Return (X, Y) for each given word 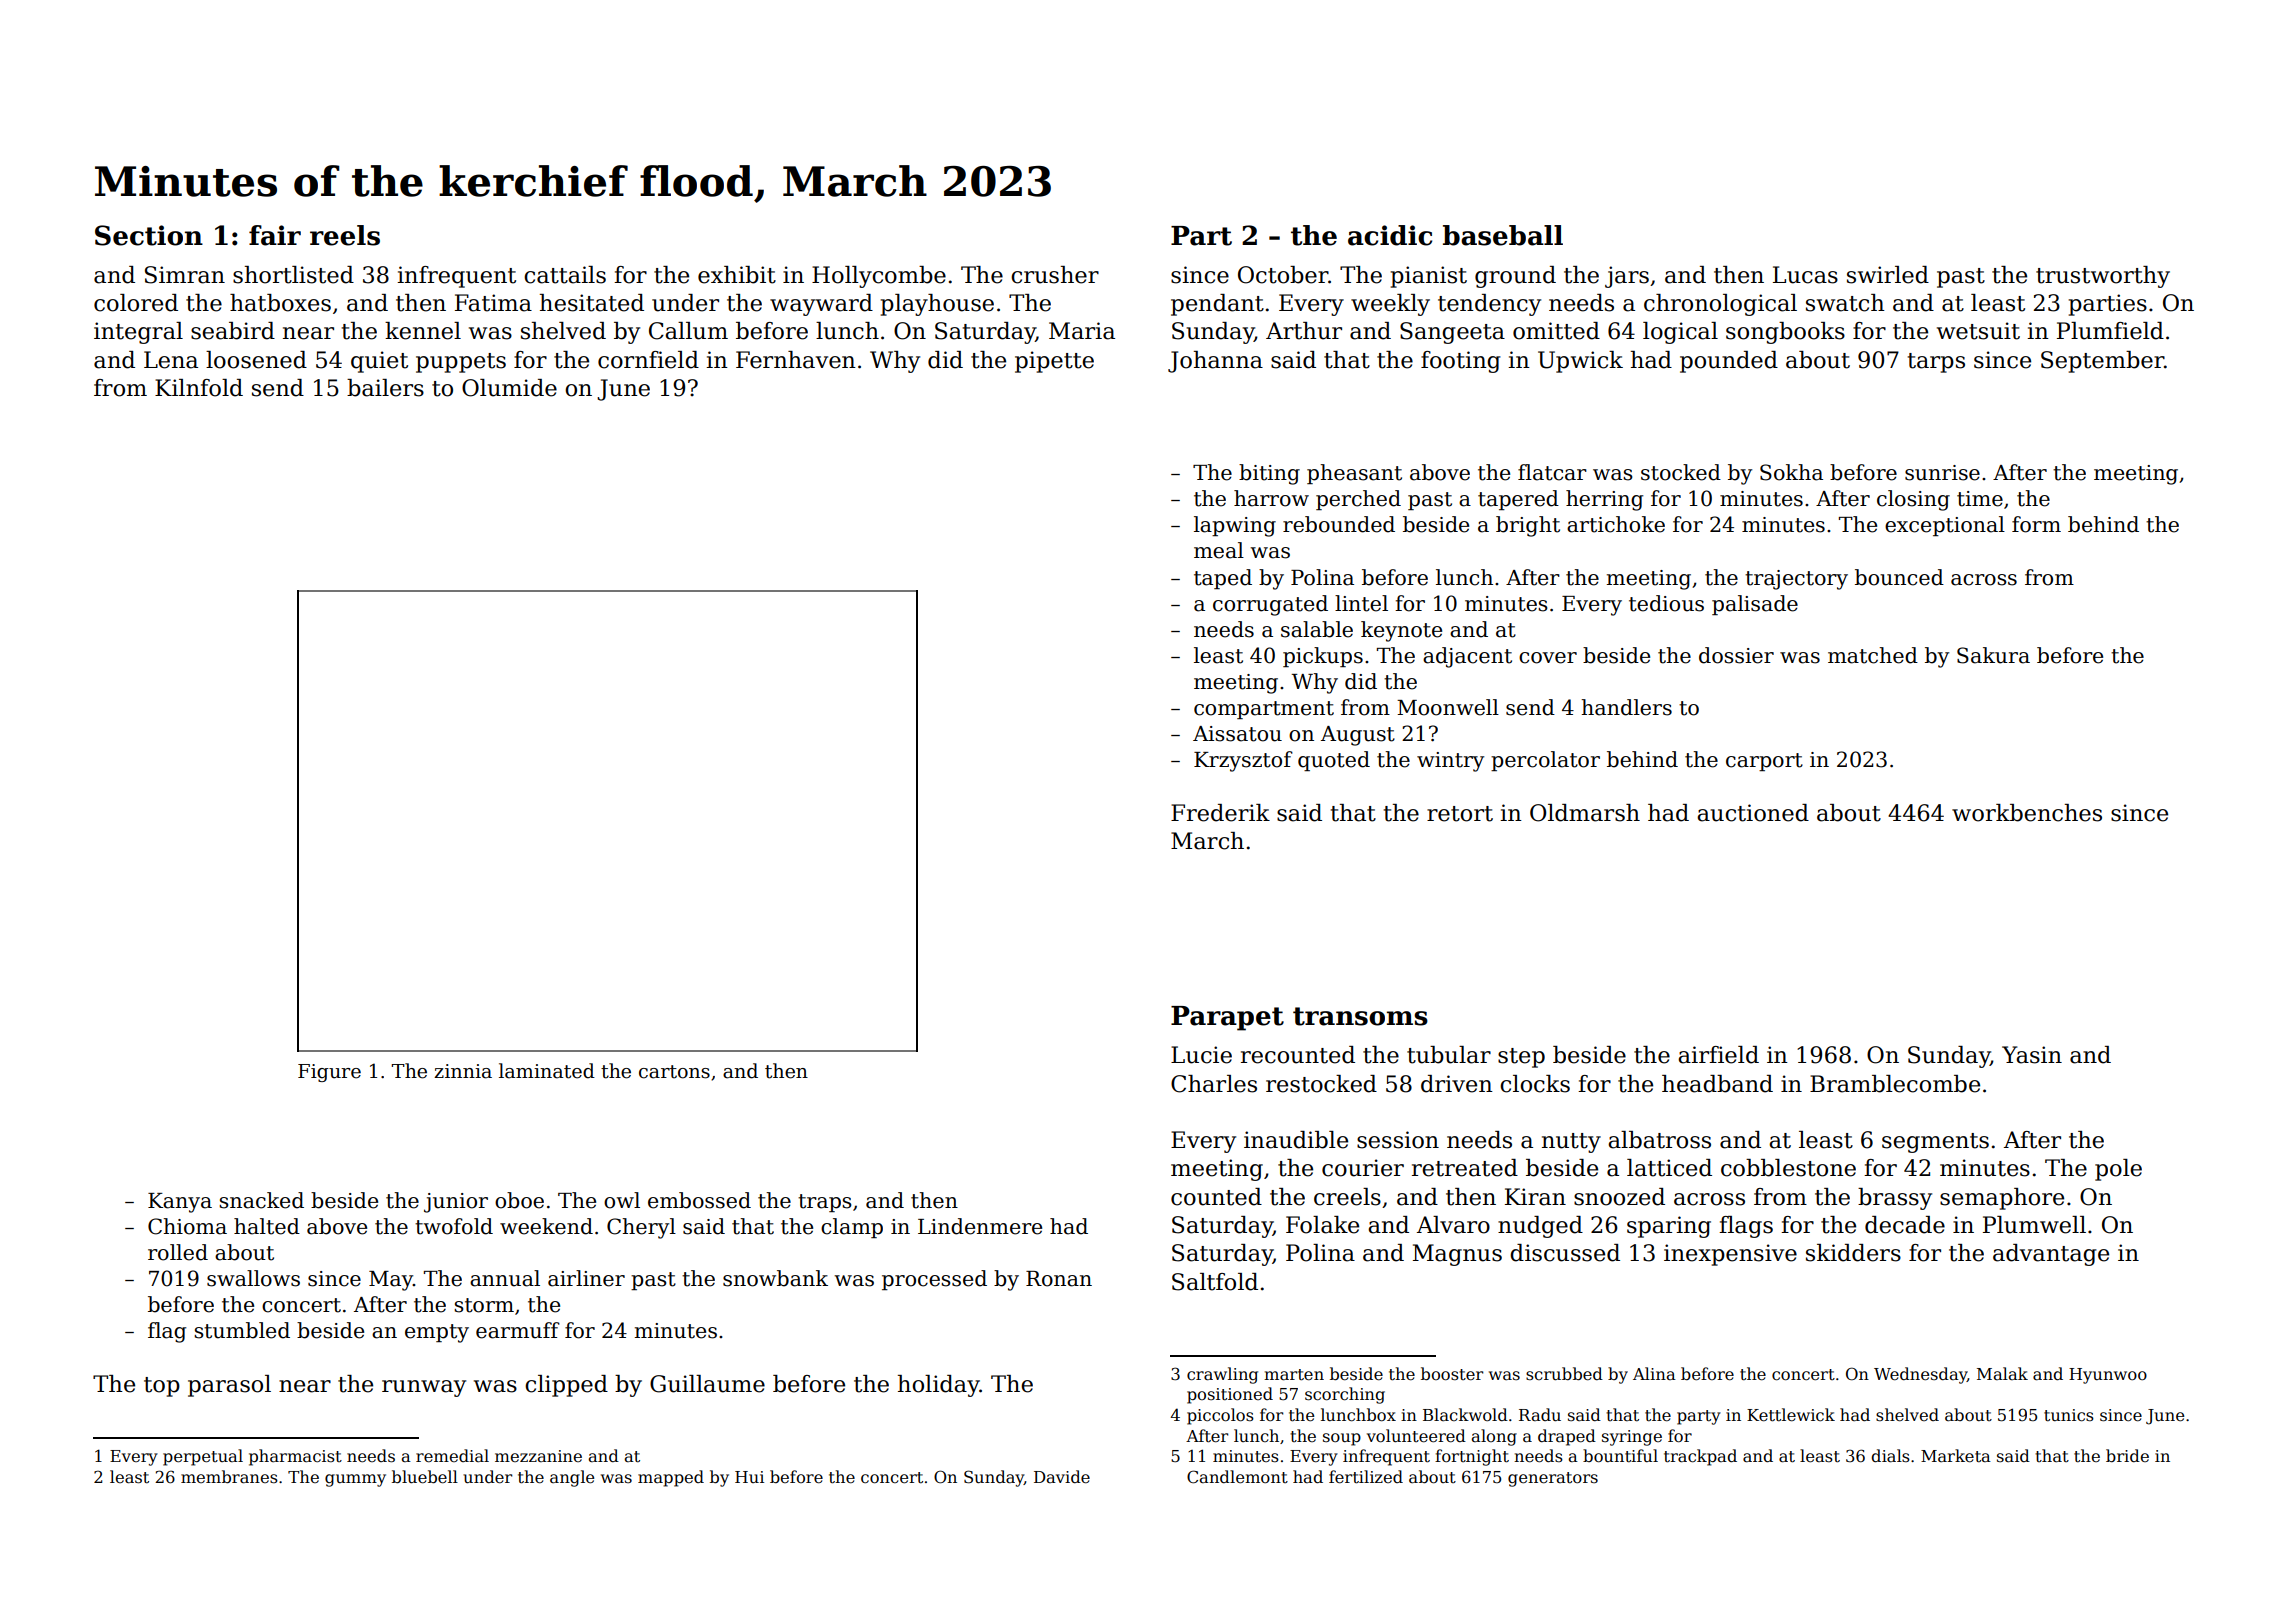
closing (1913, 500)
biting (1269, 474)
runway (424, 1388)
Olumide (509, 388)
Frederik (1220, 813)
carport (1764, 762)
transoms (1360, 1016)
